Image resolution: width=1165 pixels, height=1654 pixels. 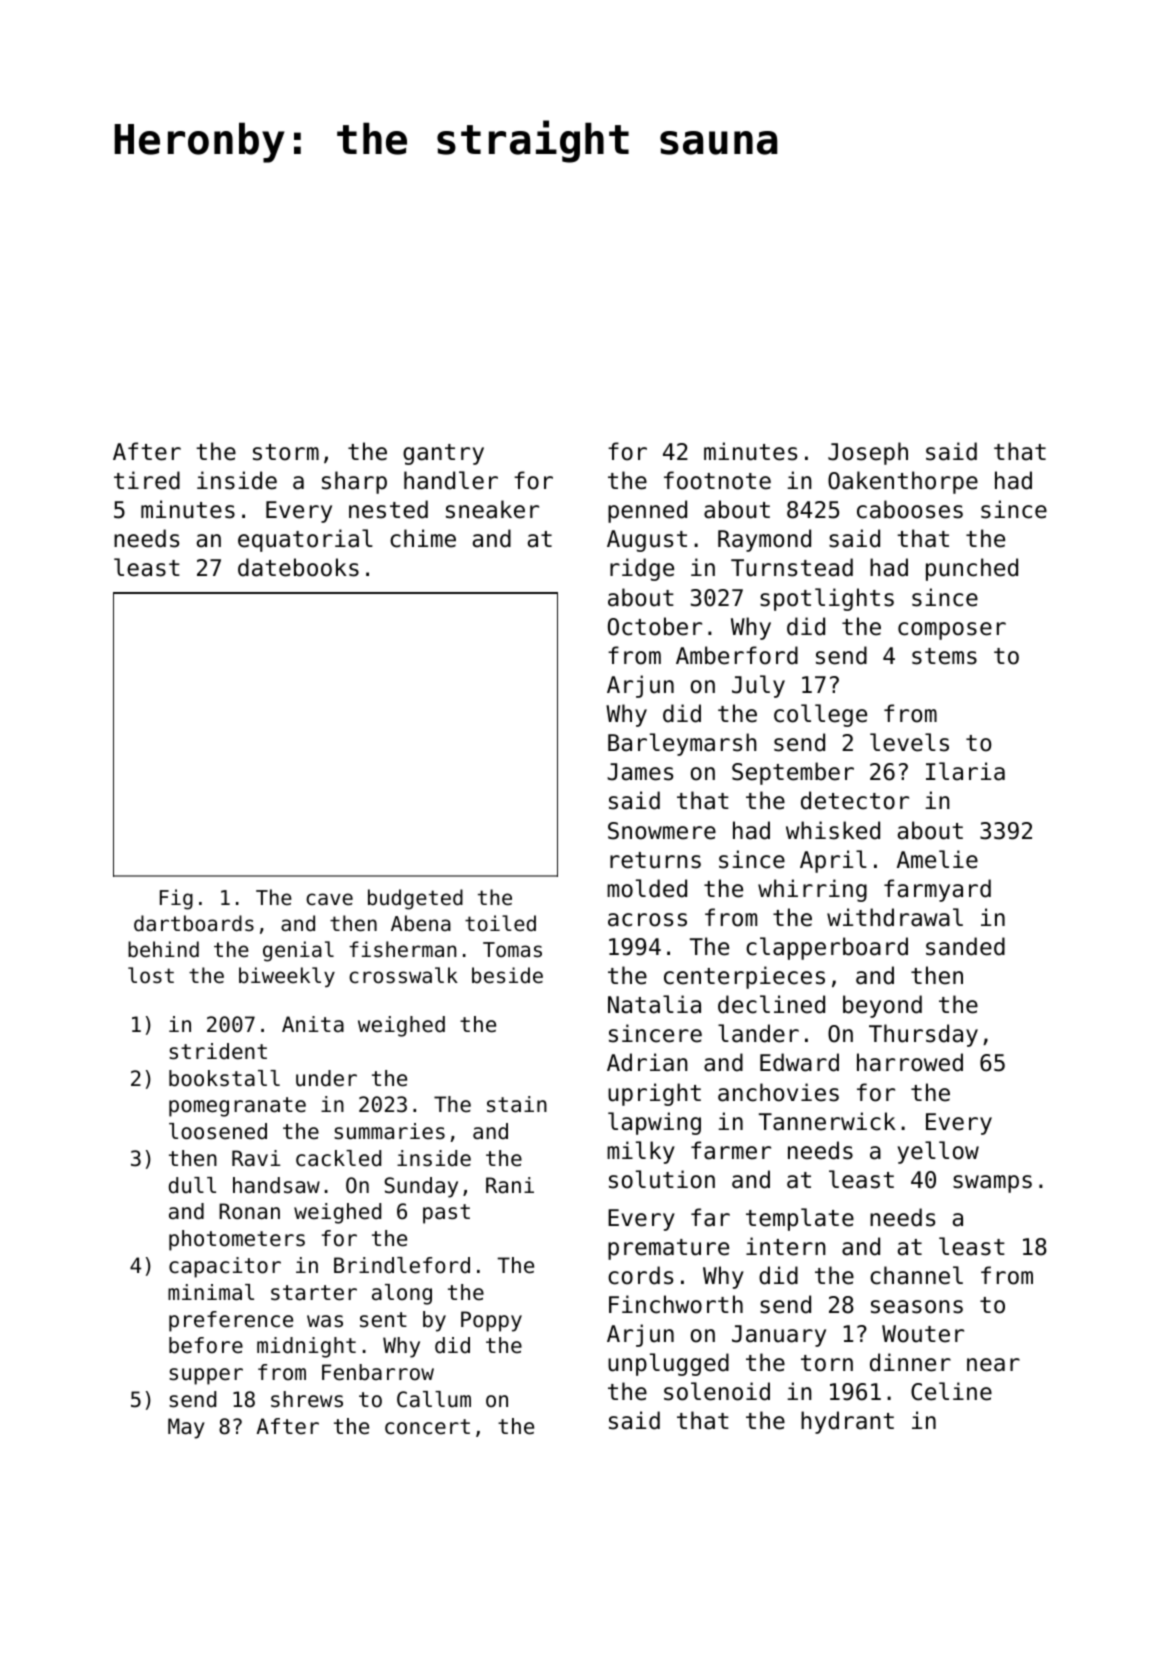 What do you see at coordinates (325, 1321) in the screenshot?
I see `was` at bounding box center [325, 1321].
